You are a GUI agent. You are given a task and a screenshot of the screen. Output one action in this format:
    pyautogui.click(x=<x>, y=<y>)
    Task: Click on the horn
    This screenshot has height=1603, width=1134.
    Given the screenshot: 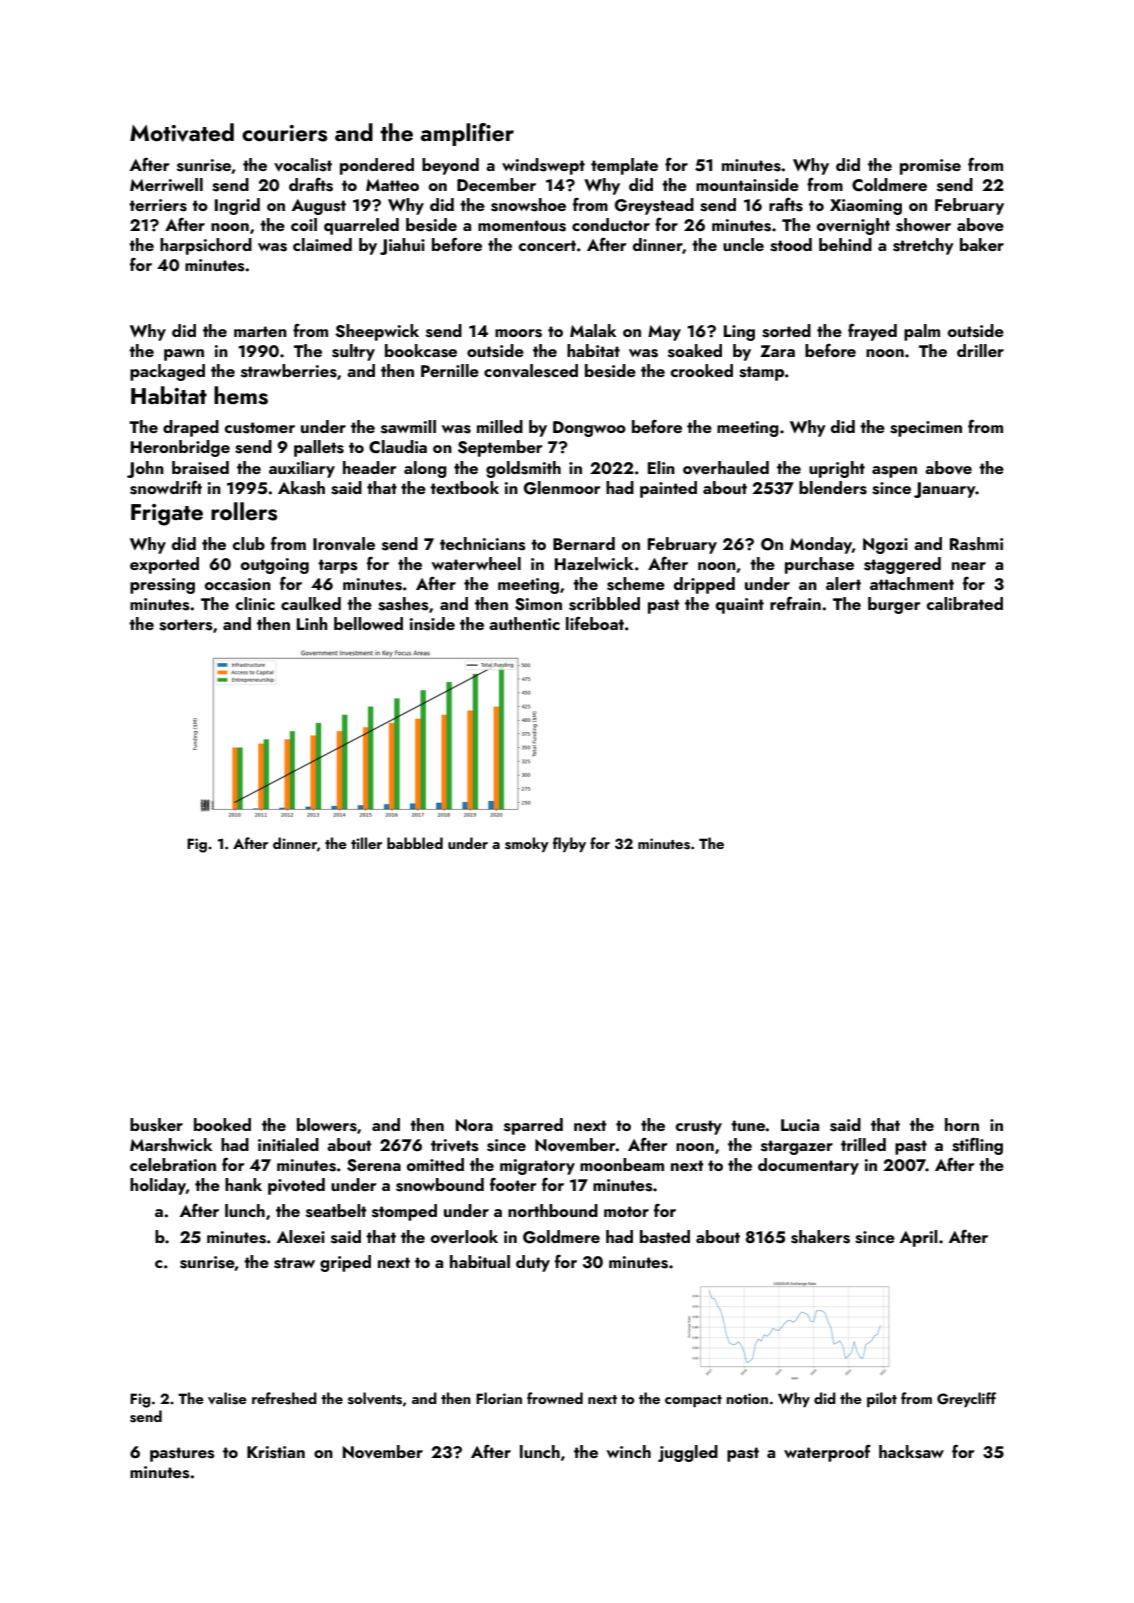 What is the action you would take?
    pyautogui.click(x=962, y=1124)
